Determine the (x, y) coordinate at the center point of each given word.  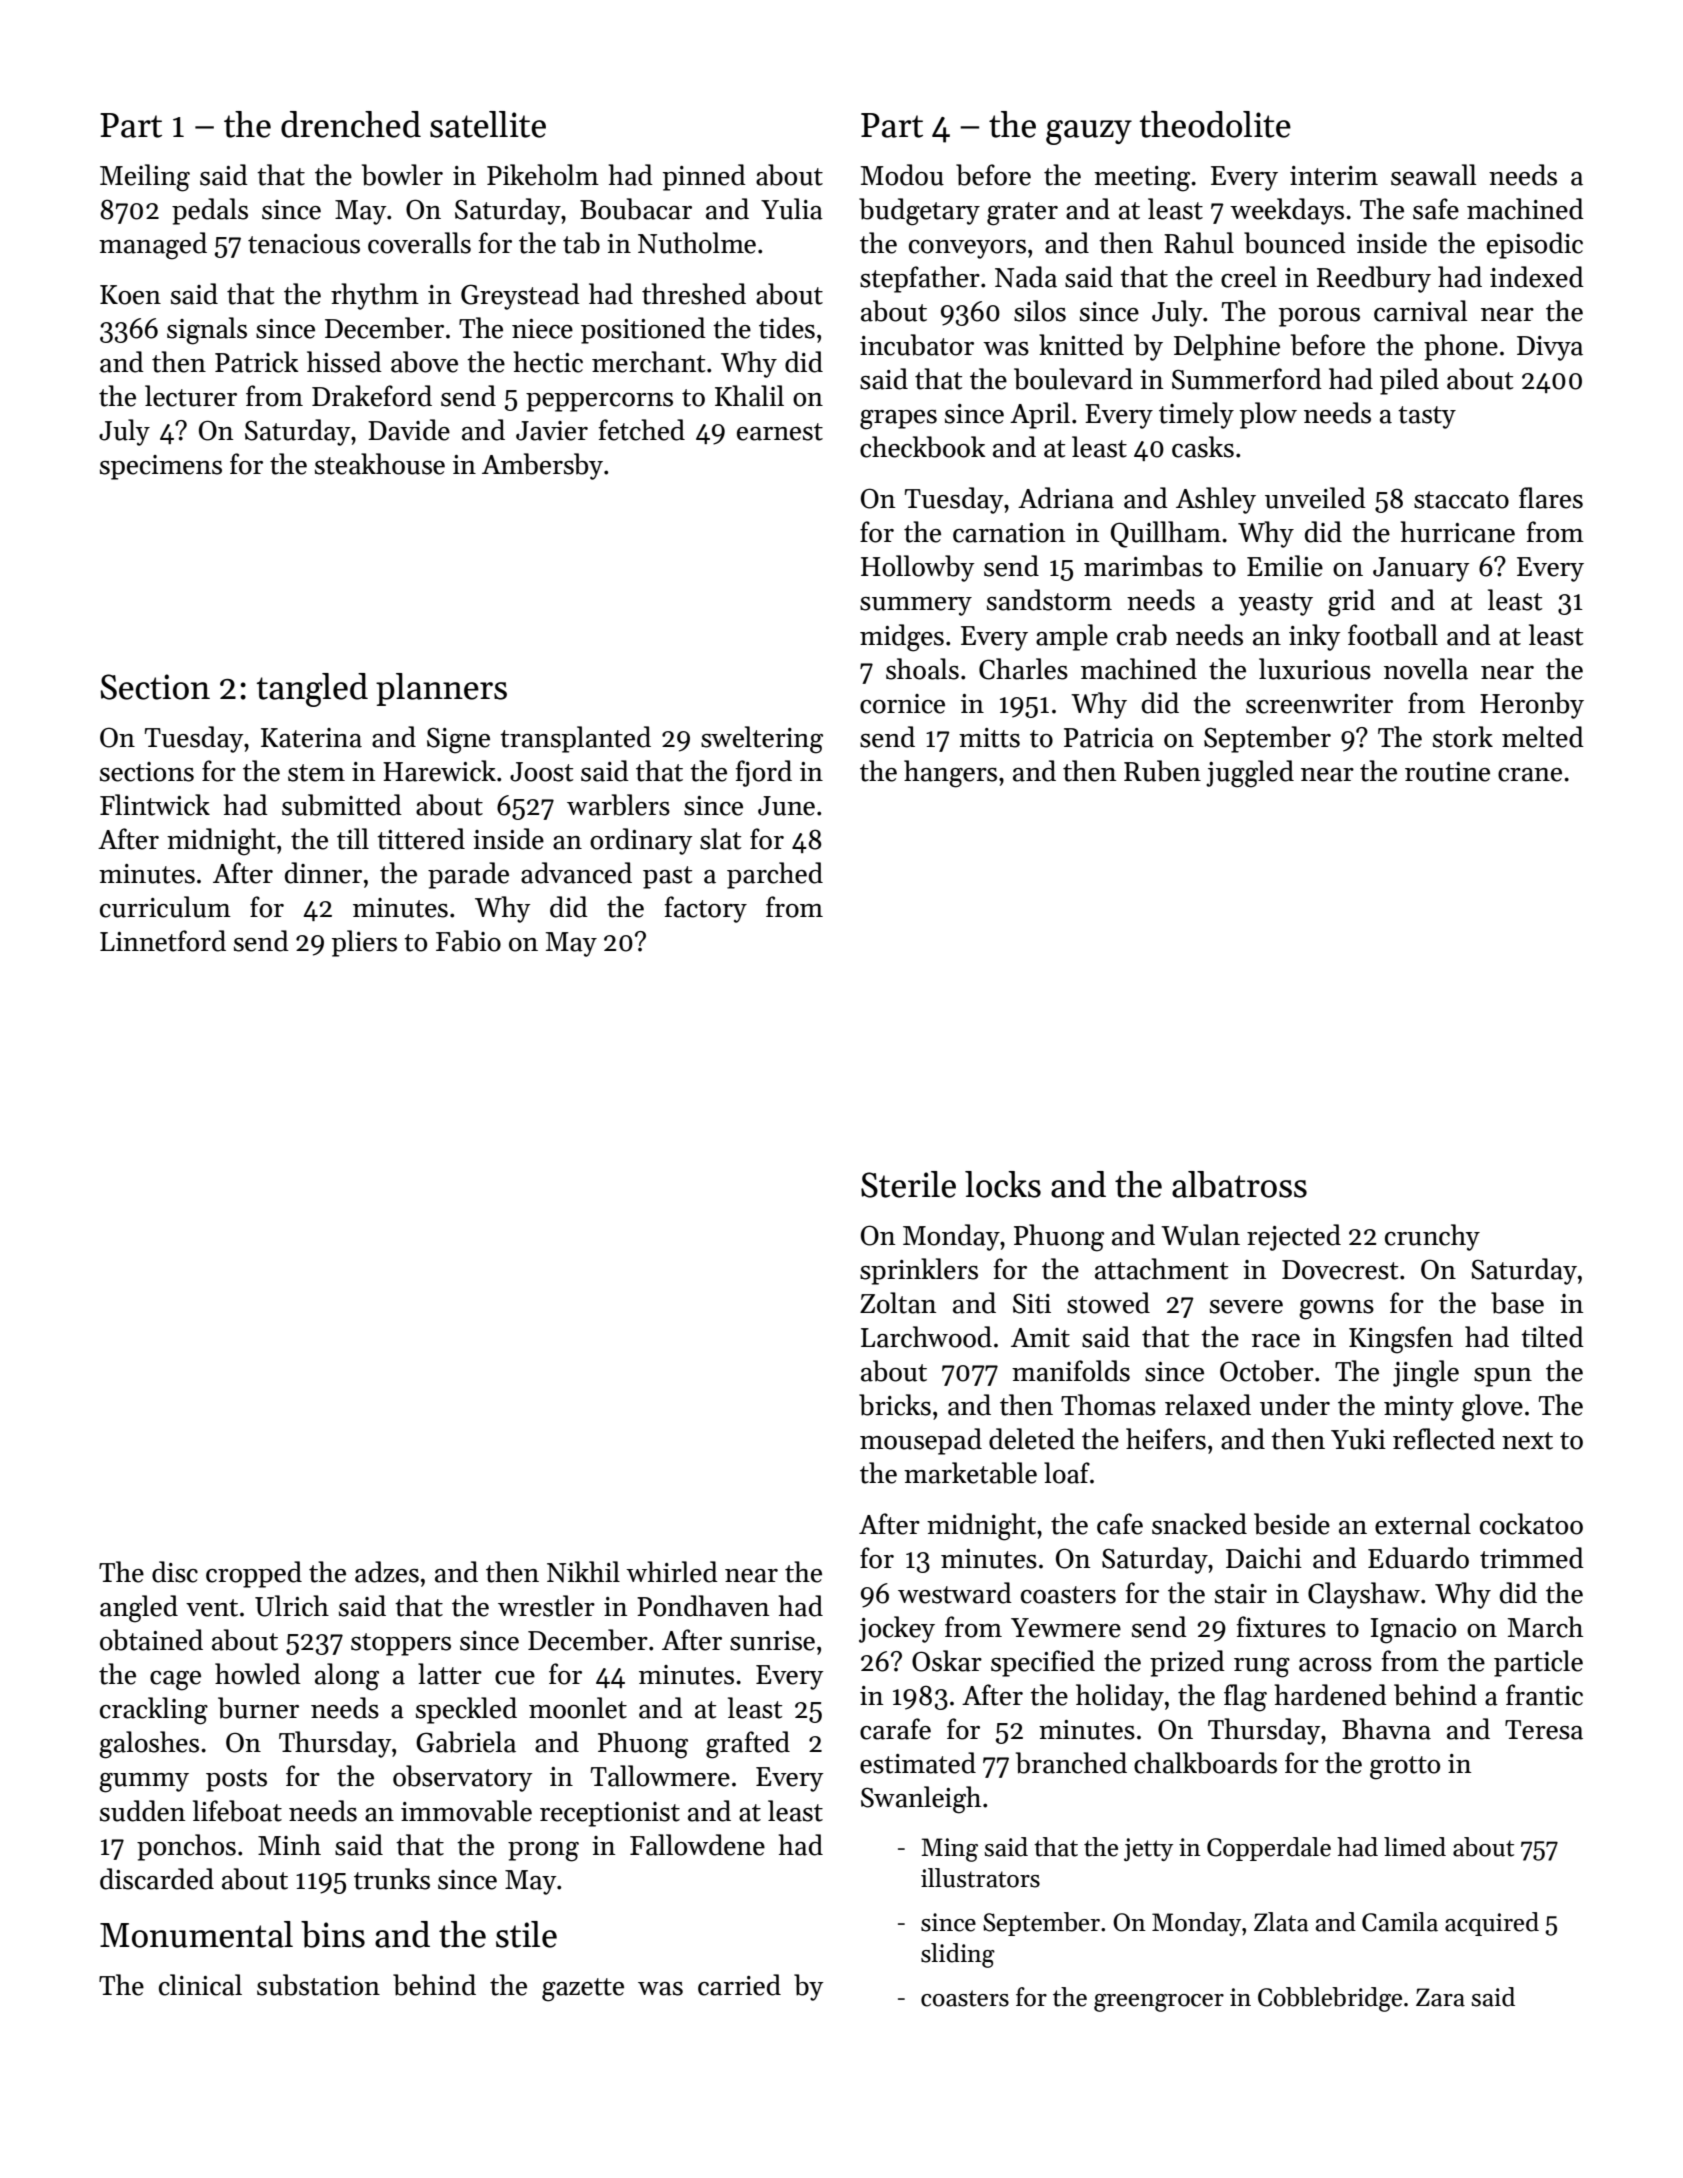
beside (1292, 1524)
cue (515, 1678)
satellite (488, 124)
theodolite (1215, 124)
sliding (958, 1955)
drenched (351, 124)
